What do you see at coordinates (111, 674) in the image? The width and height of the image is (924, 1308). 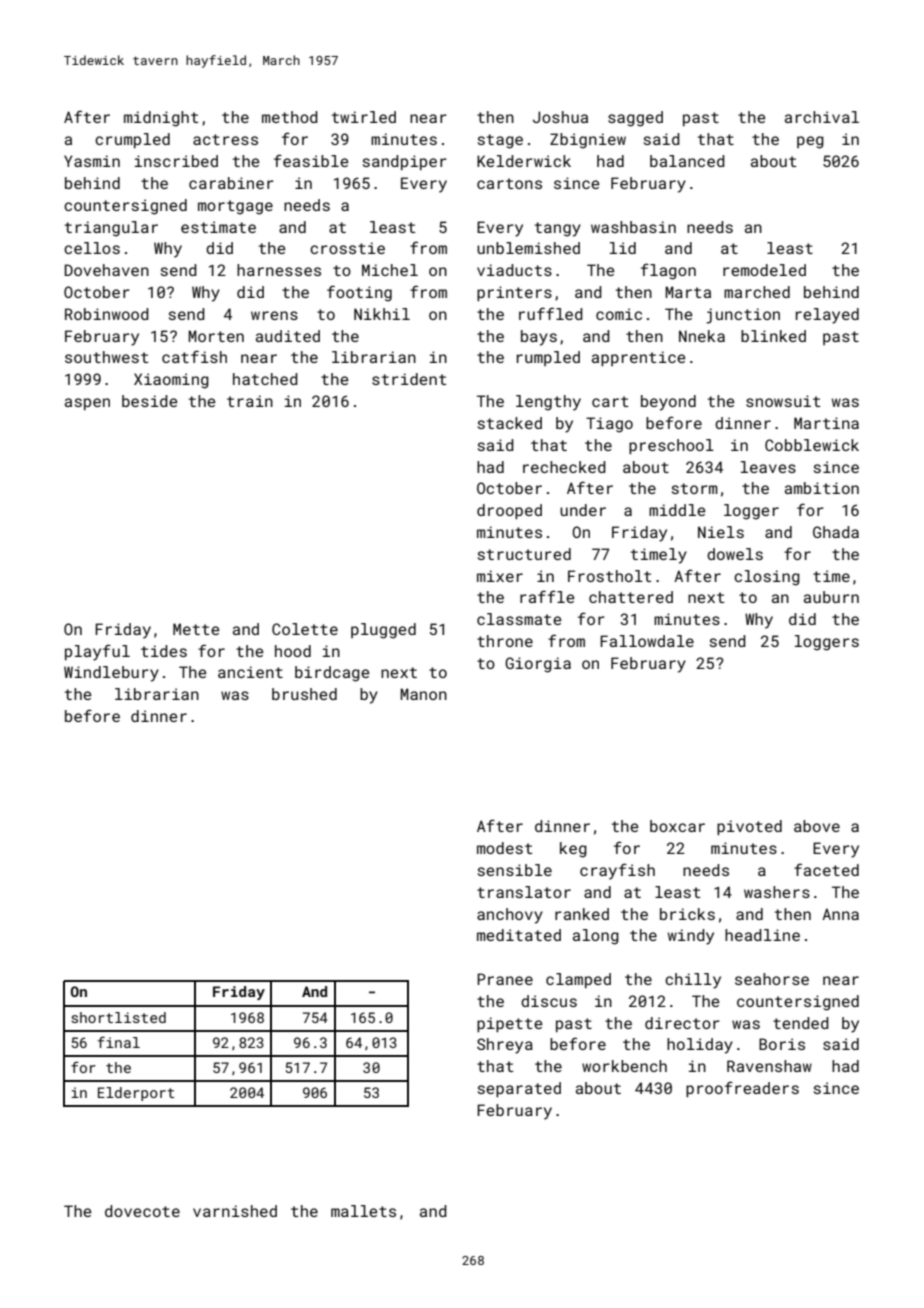 I see `Windlebury` at bounding box center [111, 674].
